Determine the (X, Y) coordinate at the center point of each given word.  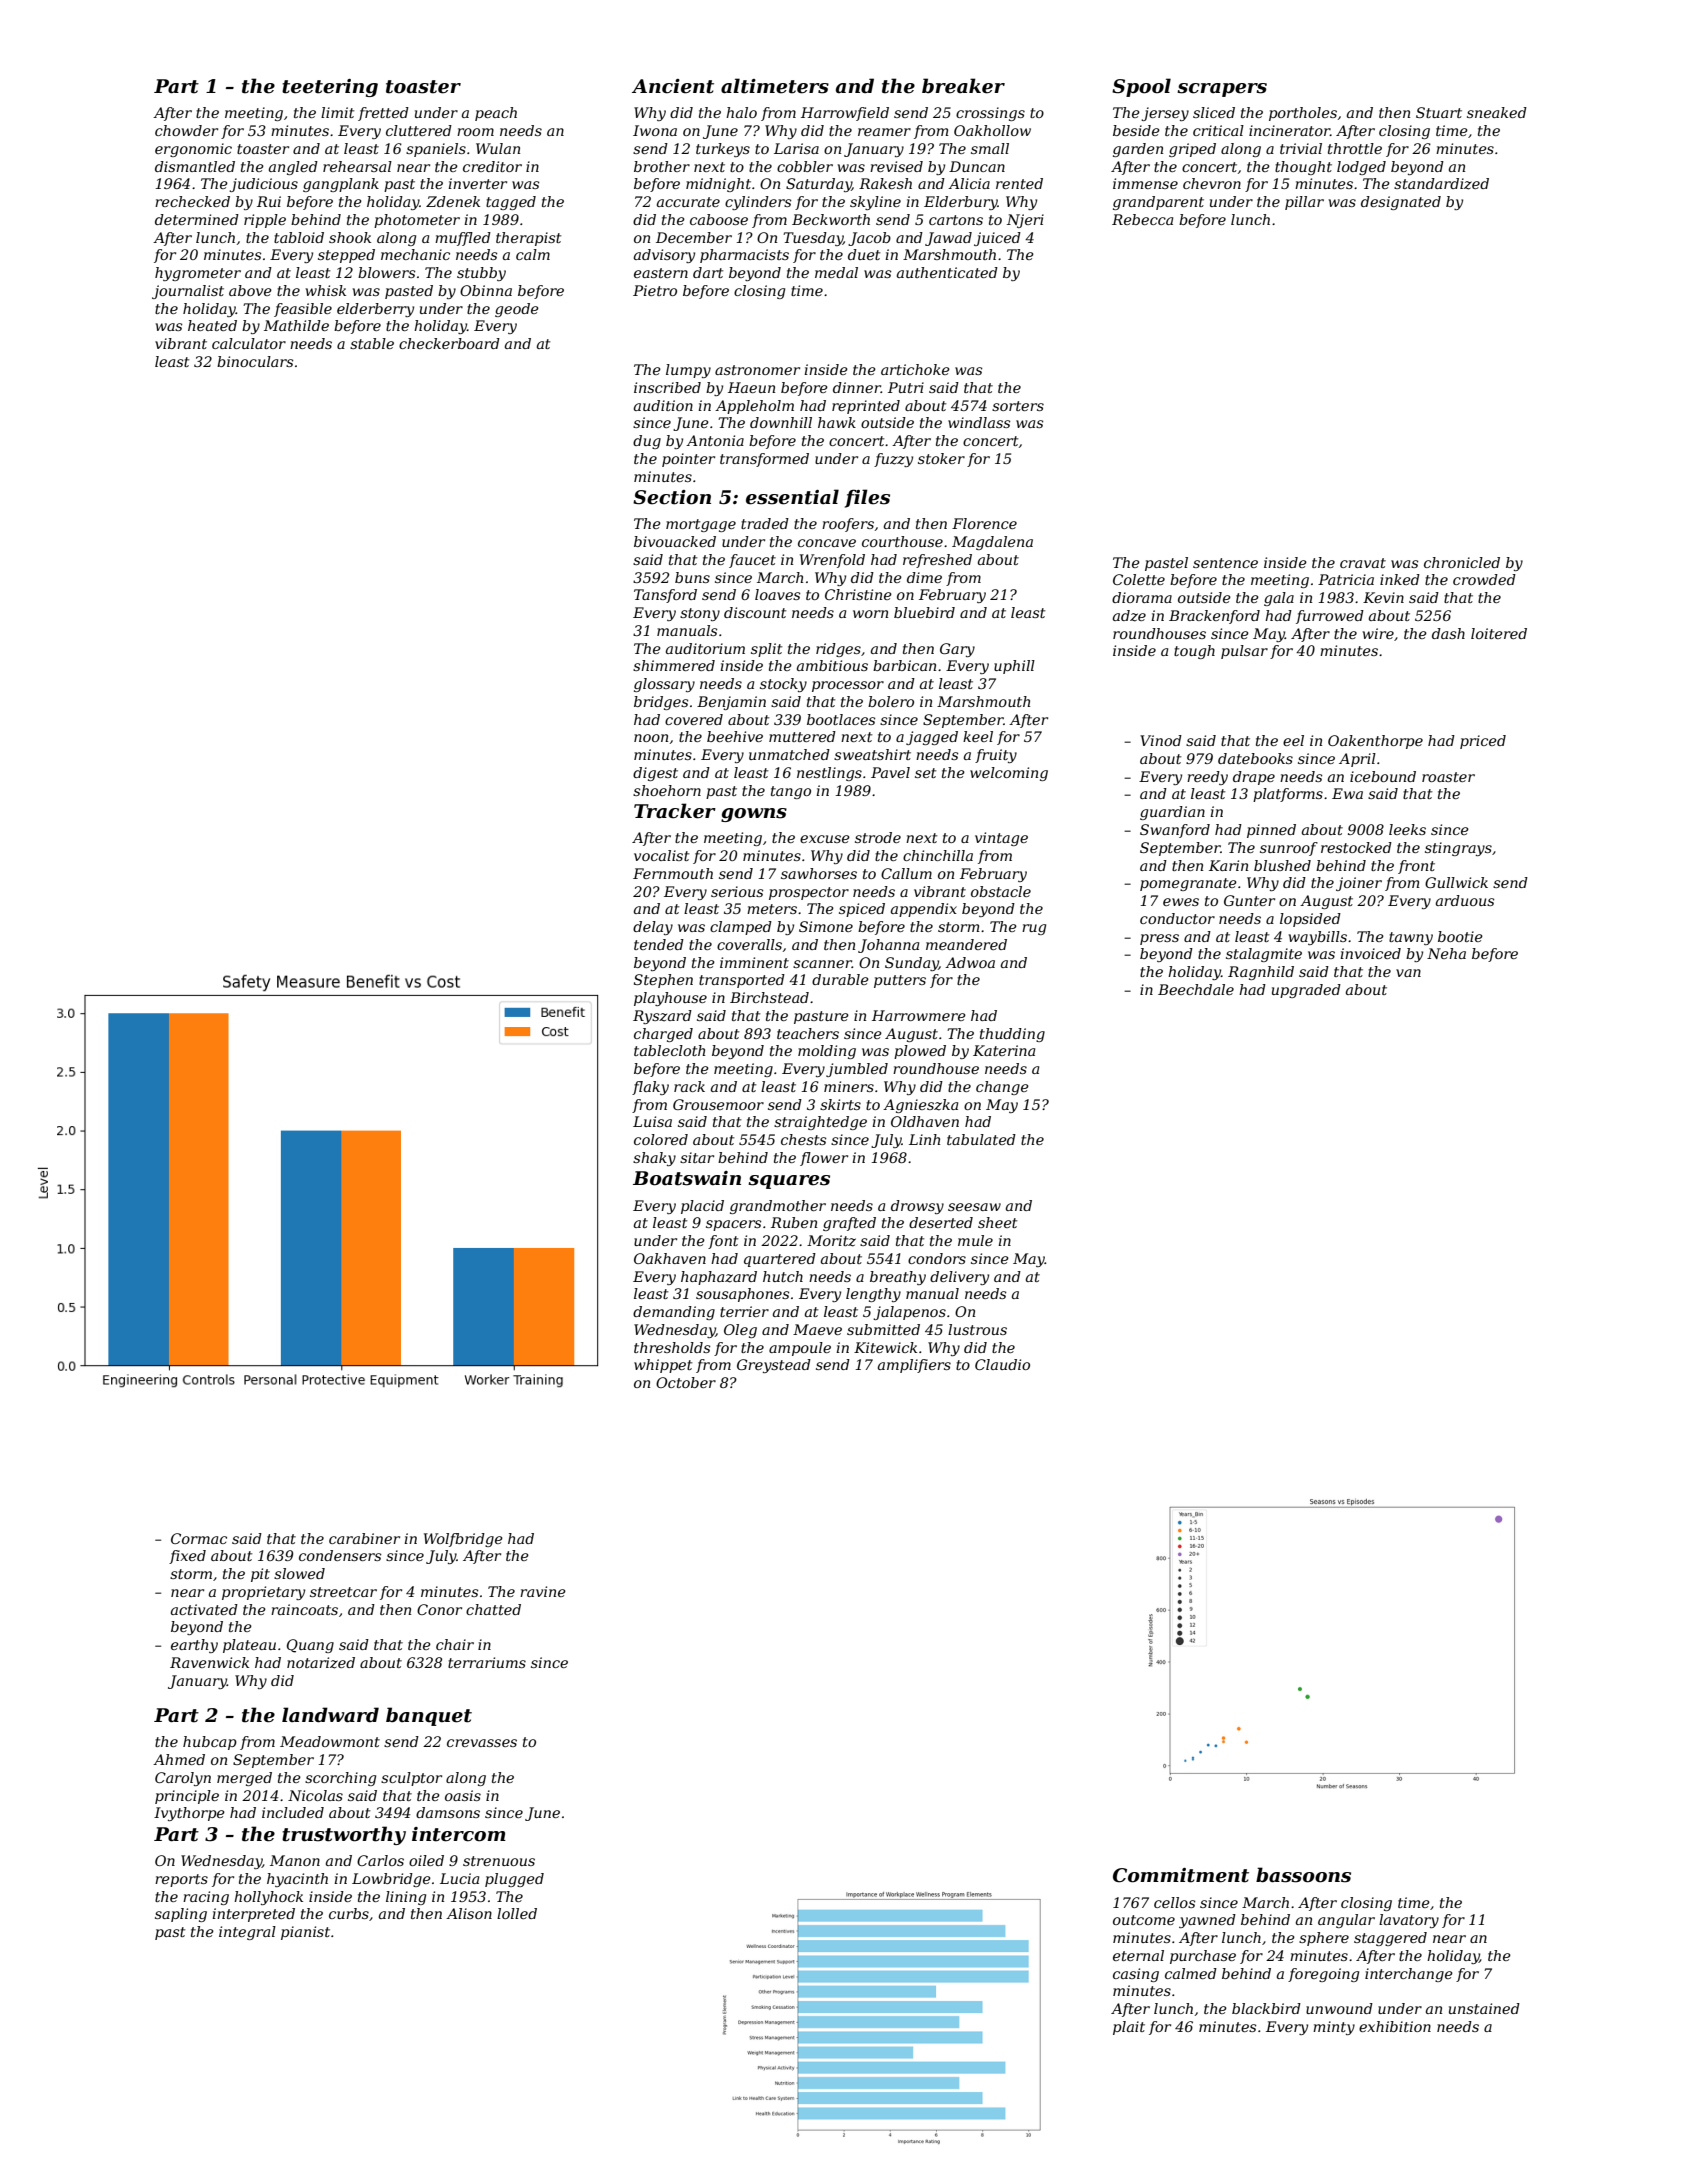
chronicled (1462, 562)
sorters (1018, 406)
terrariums (487, 1662)
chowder (186, 130)
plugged (514, 1880)
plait (1129, 2028)
